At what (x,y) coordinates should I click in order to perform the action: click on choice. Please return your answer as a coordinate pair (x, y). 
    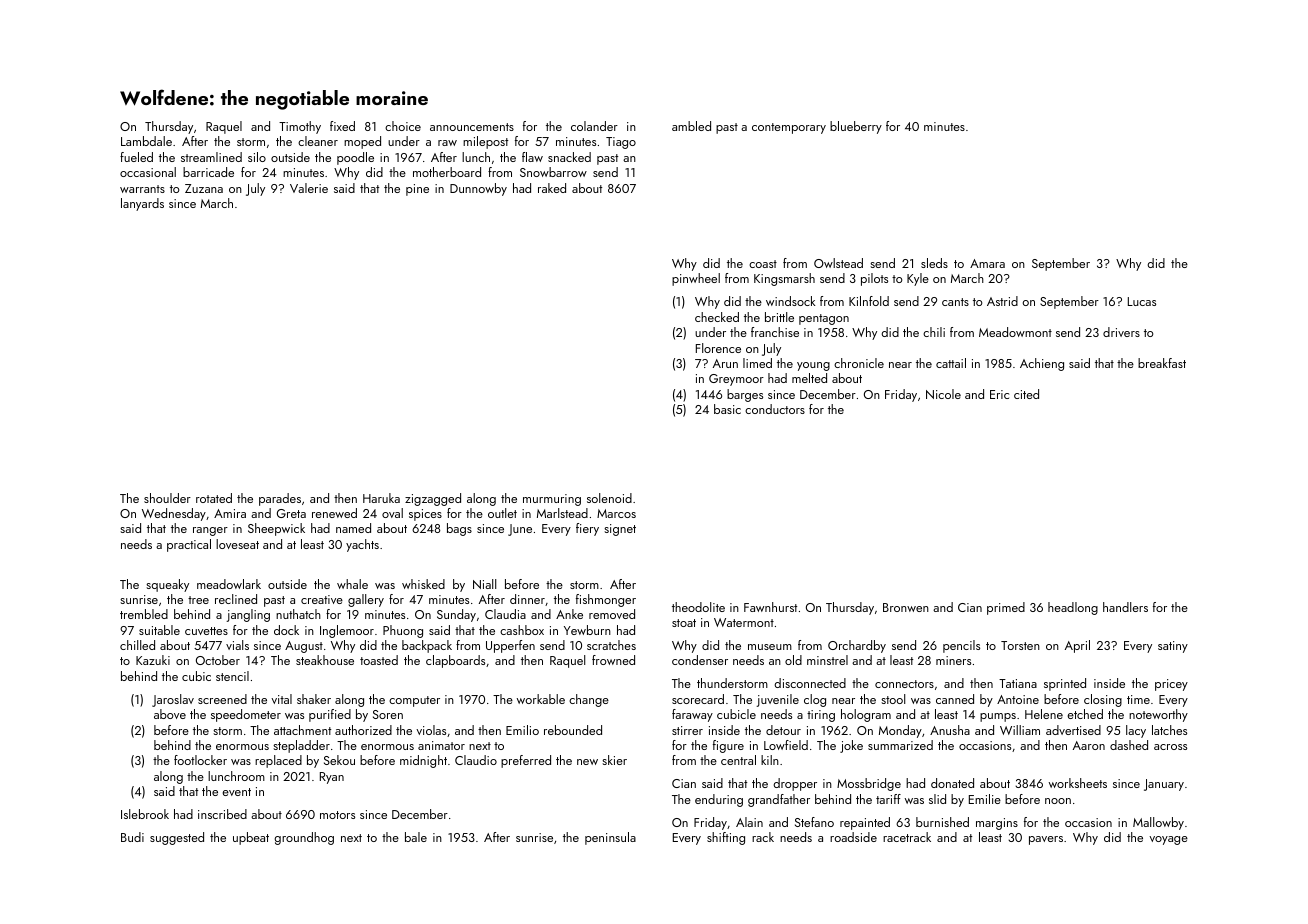
    Looking at the image, I should click on (403, 126).
